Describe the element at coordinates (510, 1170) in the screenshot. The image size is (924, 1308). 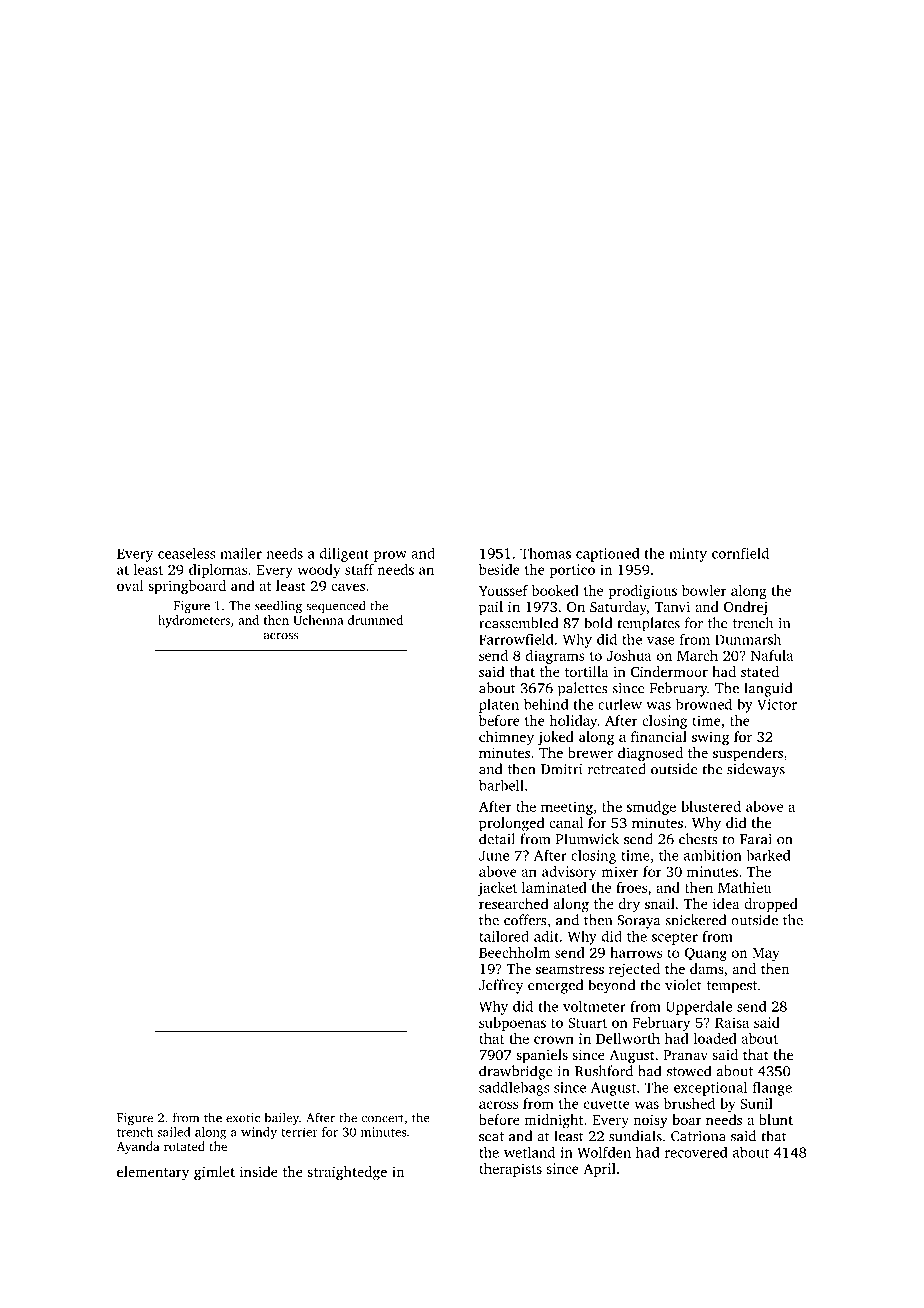
I see `therapists` at that location.
